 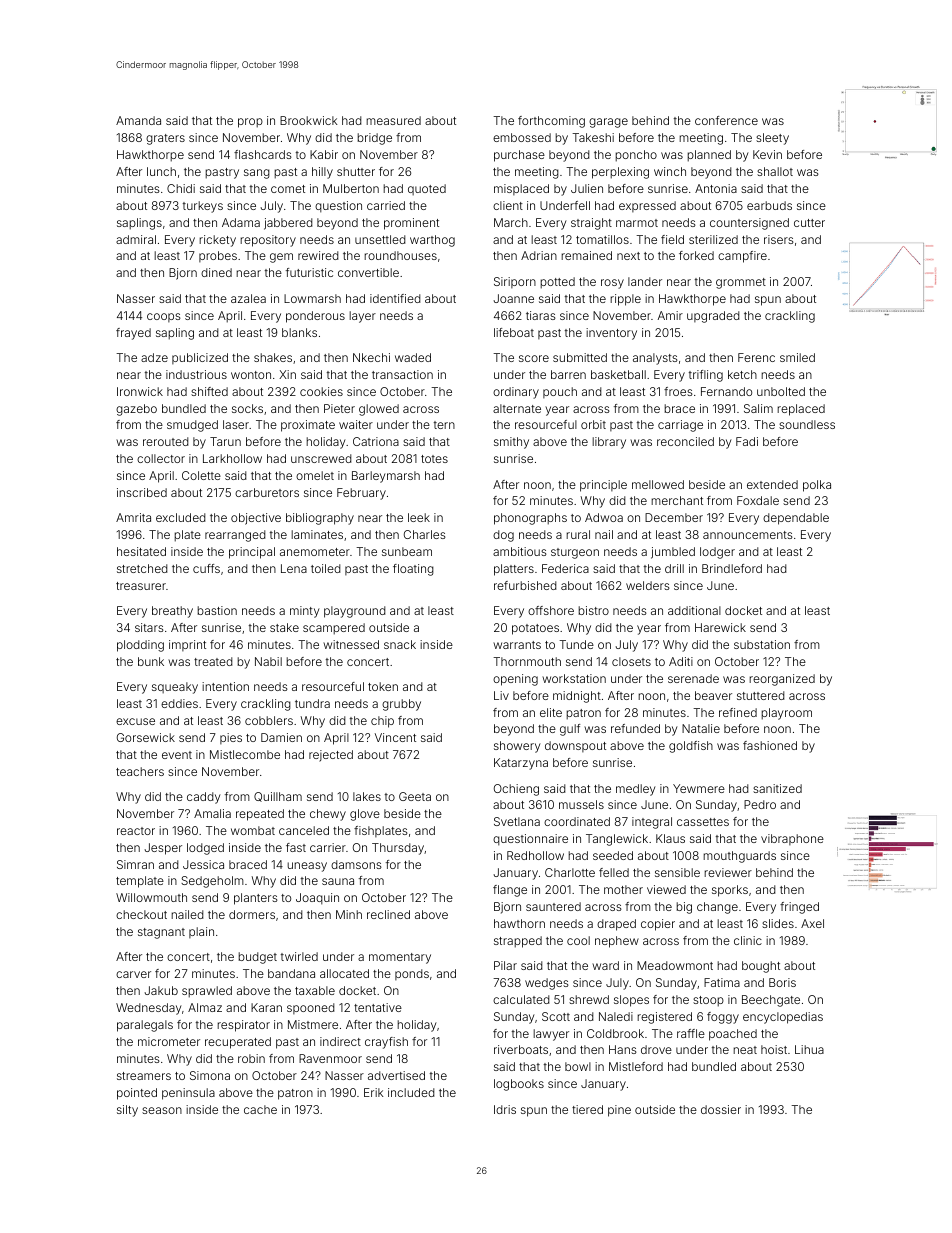 What do you see at coordinates (138, 120) in the screenshot?
I see `Amanda` at bounding box center [138, 120].
